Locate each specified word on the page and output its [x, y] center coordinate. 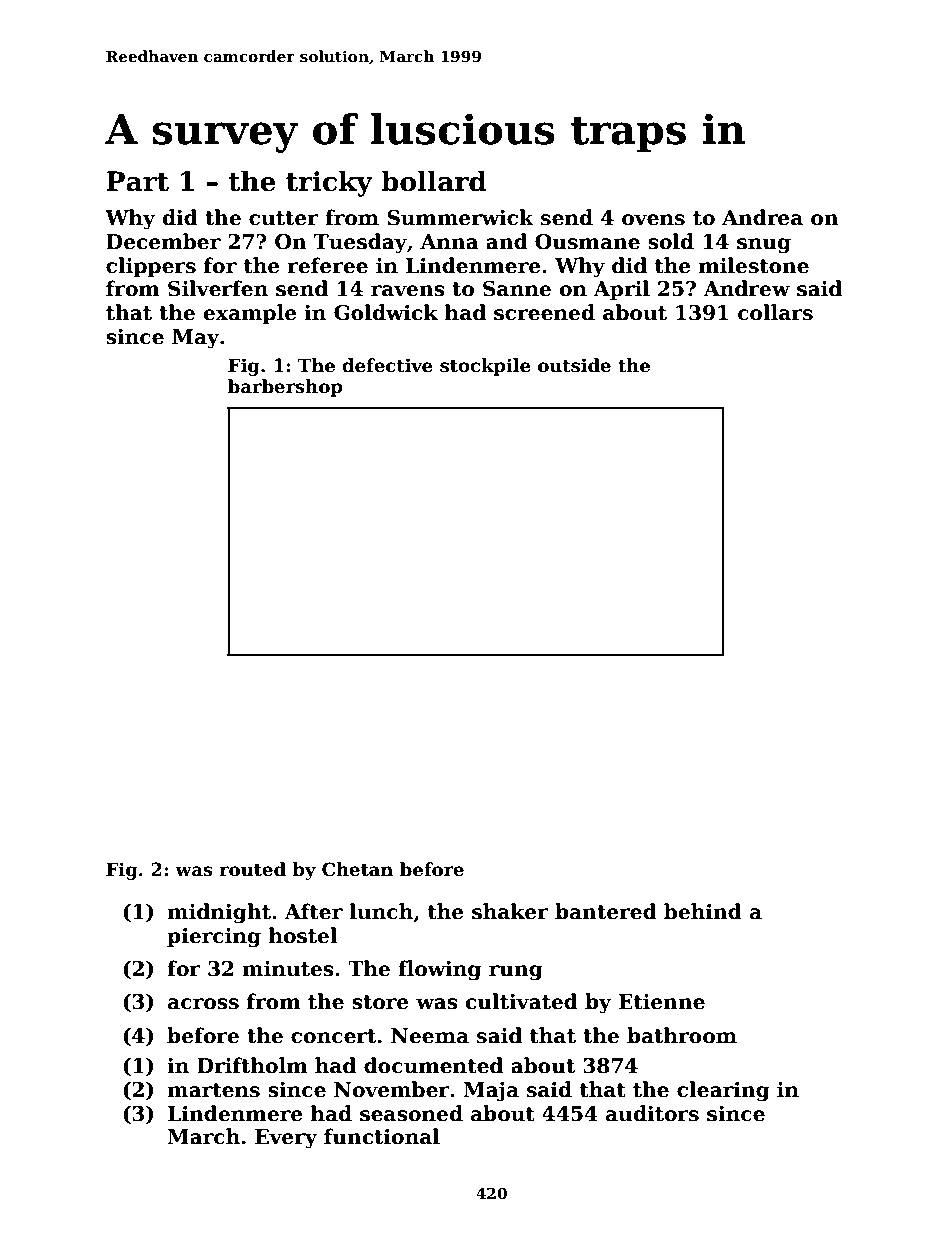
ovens [653, 220]
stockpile [485, 367]
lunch [381, 911]
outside [574, 365]
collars [775, 312]
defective [387, 365]
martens [213, 1090]
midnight [219, 913]
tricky [329, 183]
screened [544, 312]
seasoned [411, 1113]
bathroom [682, 1035]
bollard [434, 181]
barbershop [285, 388]
